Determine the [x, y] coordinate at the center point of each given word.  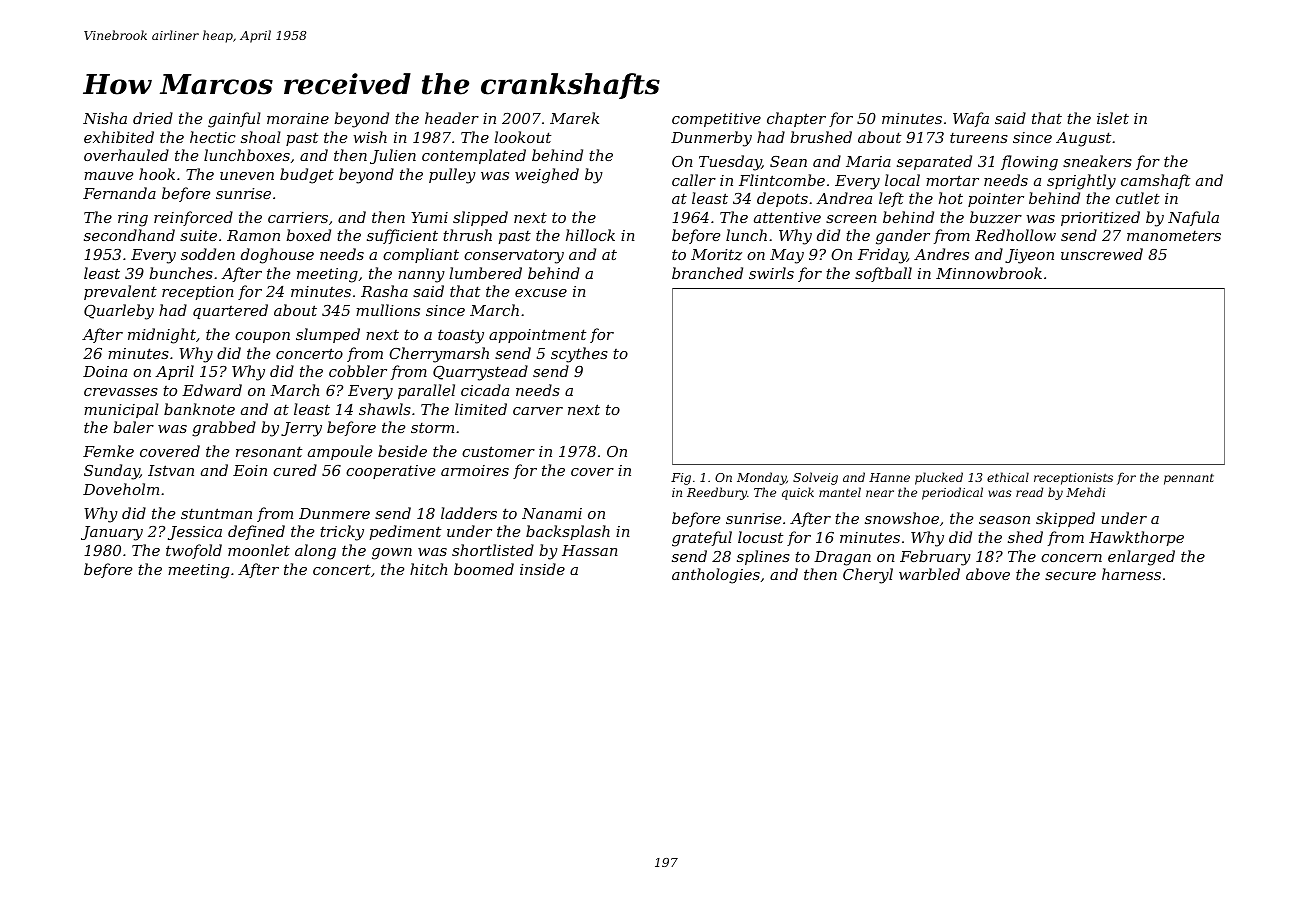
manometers [1174, 235]
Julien [393, 156]
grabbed [224, 429]
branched [707, 273]
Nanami [552, 513]
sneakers [1097, 161]
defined [256, 532]
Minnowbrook [989, 273]
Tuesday [730, 163]
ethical [1008, 477]
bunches [181, 273]
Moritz [716, 255]
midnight [162, 336]
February [935, 558]
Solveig [815, 478]
